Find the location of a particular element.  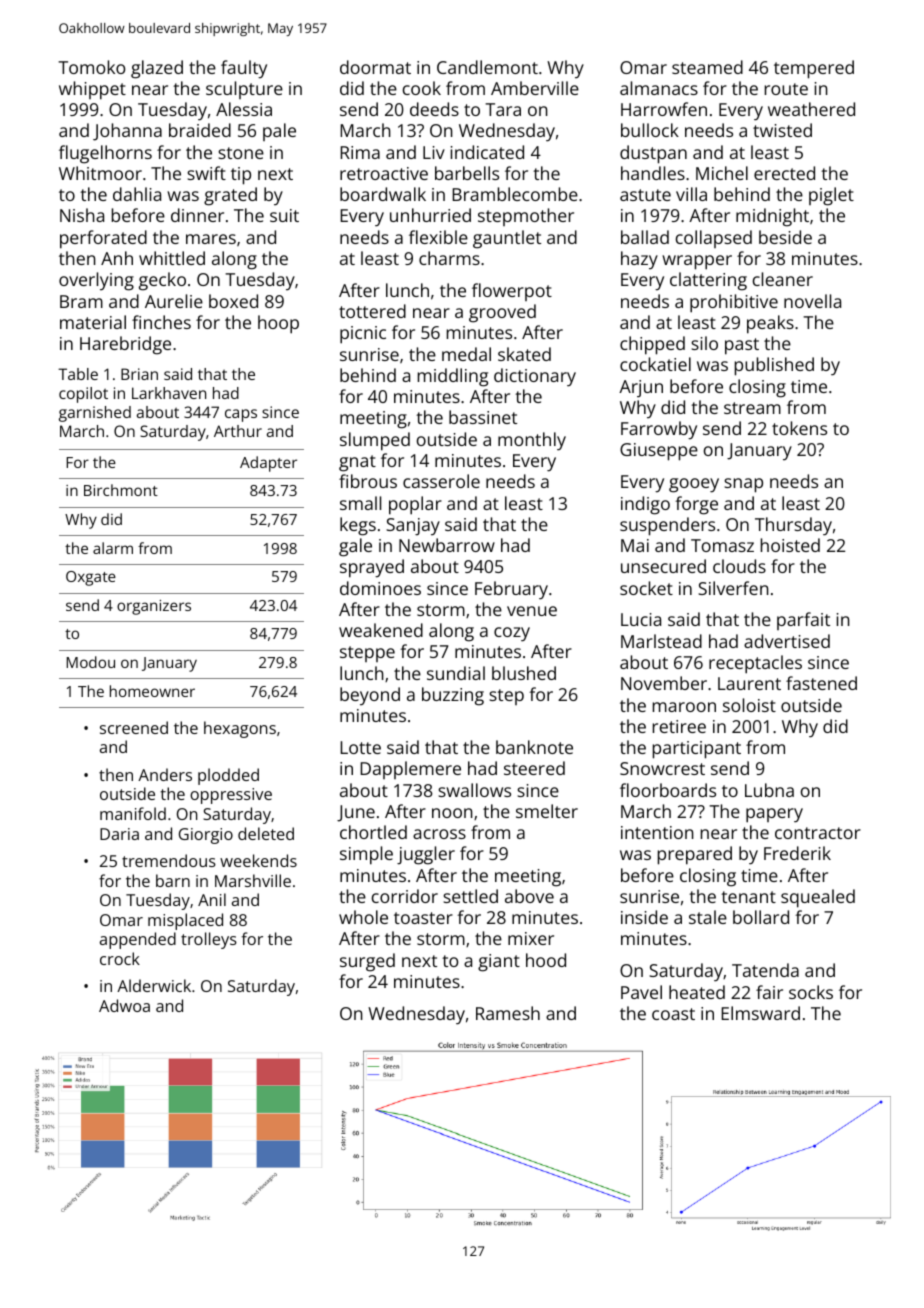

hexagons is located at coordinates (240, 729).
